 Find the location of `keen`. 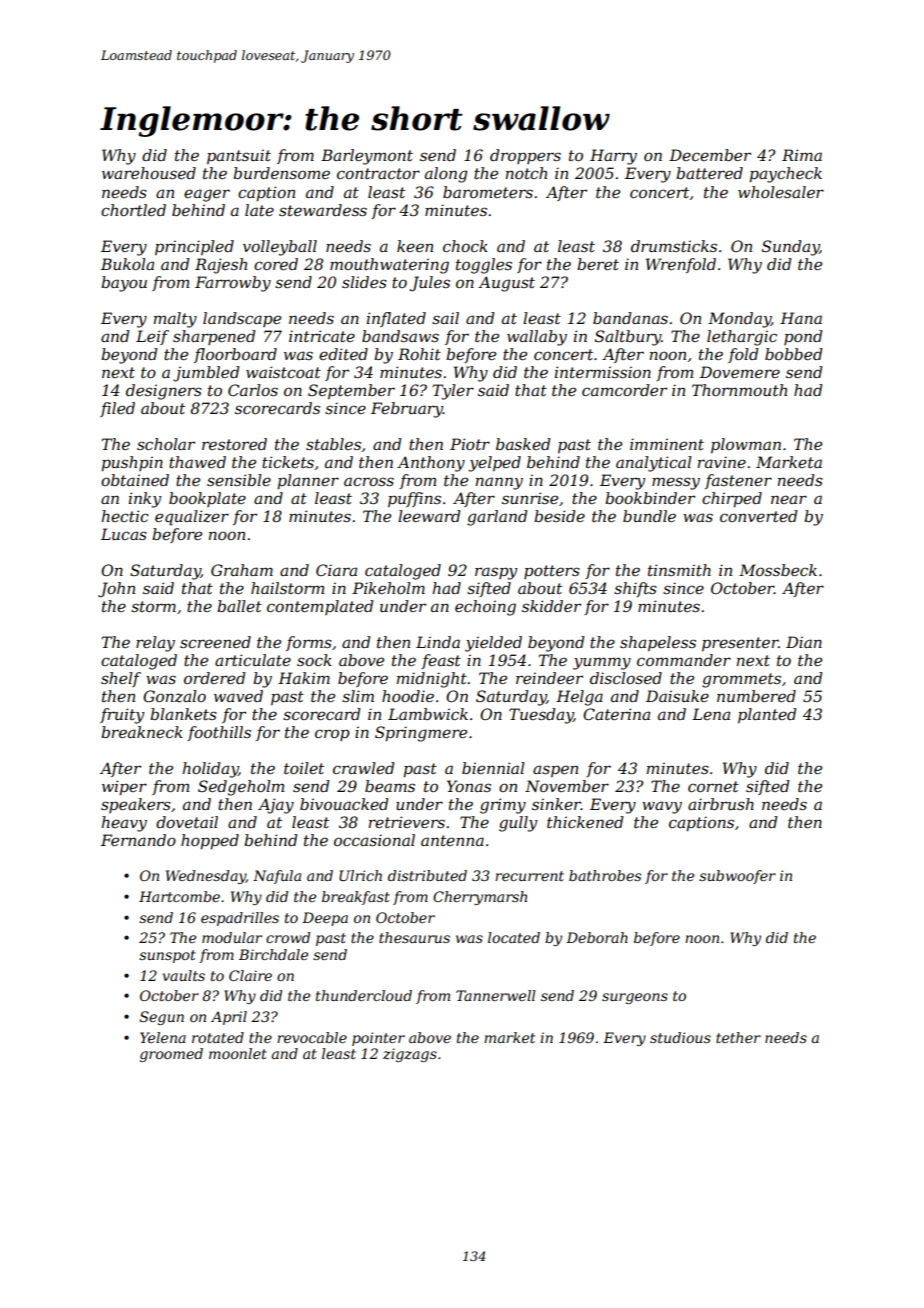

keen is located at coordinates (415, 246).
